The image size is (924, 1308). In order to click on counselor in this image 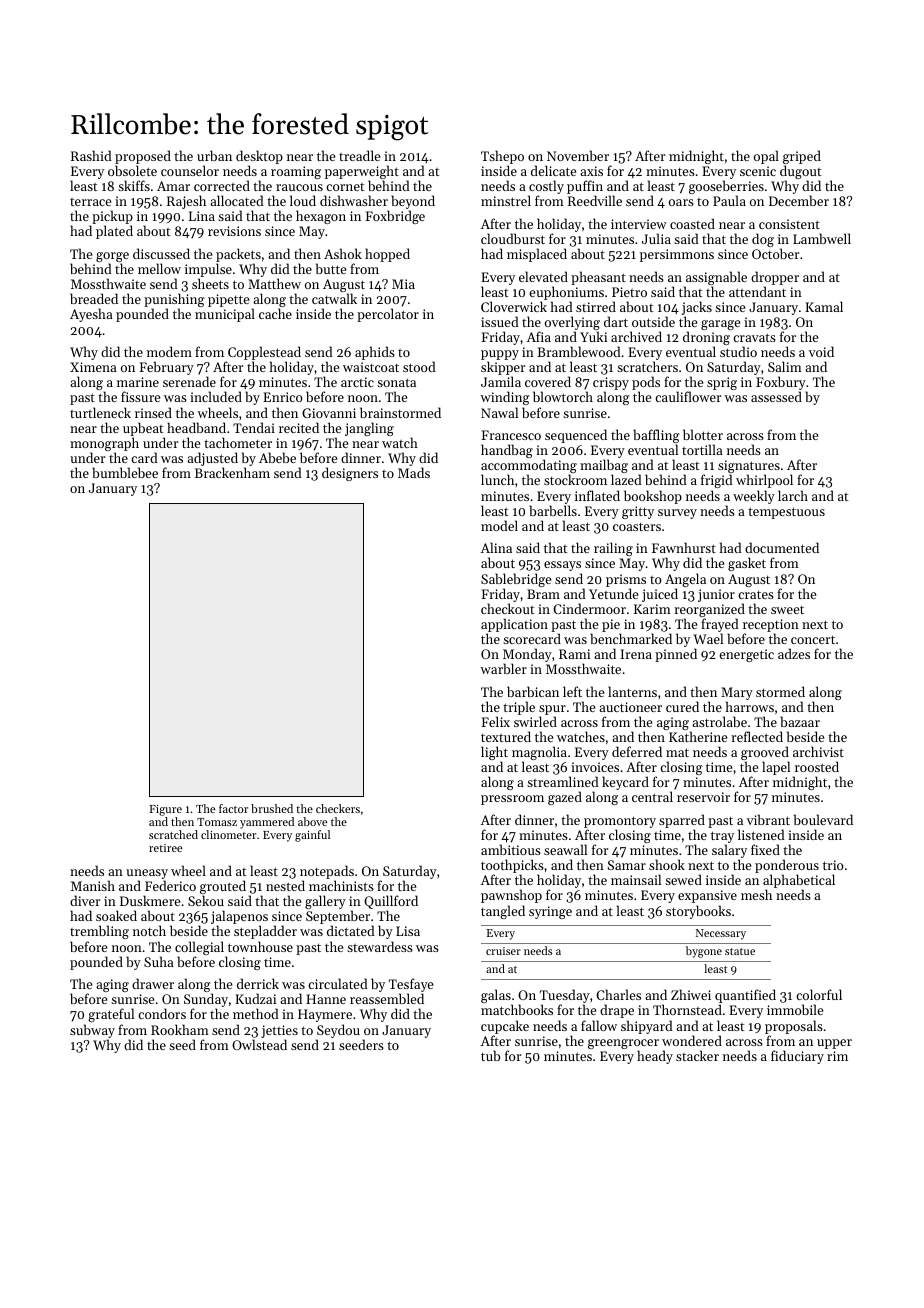, I will do `click(190, 170)`.
